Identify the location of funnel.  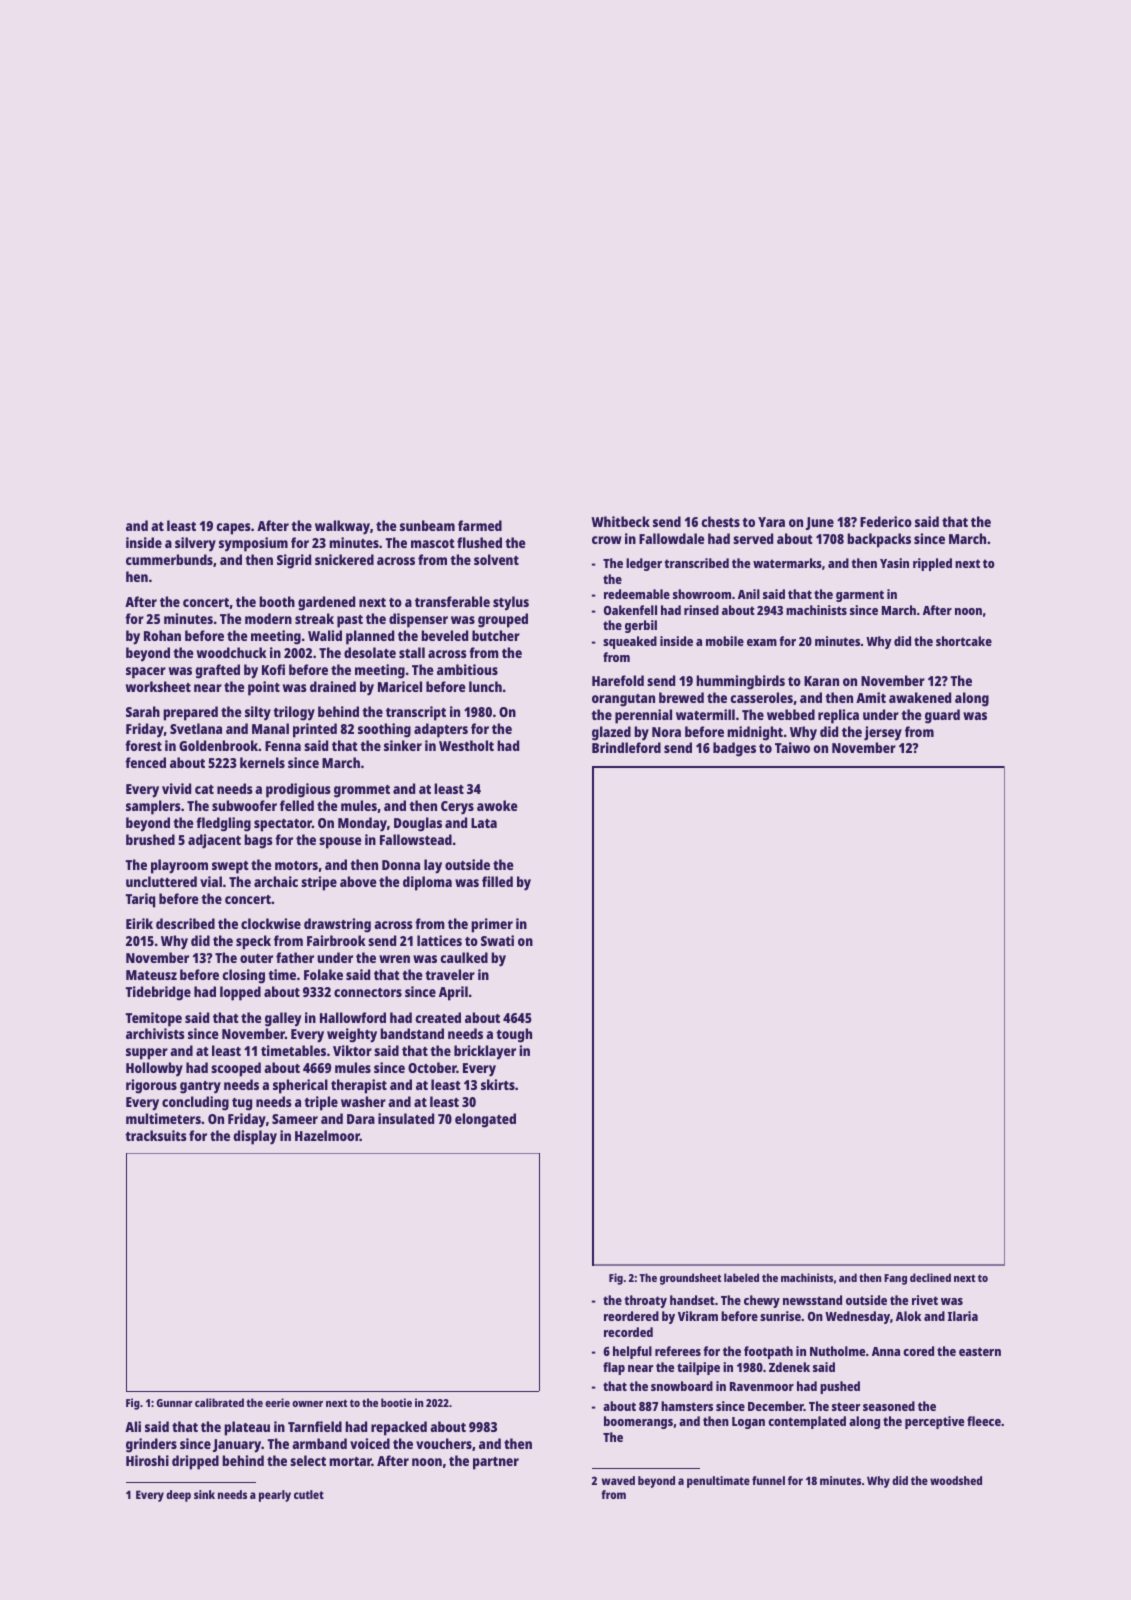
(768, 1480).
